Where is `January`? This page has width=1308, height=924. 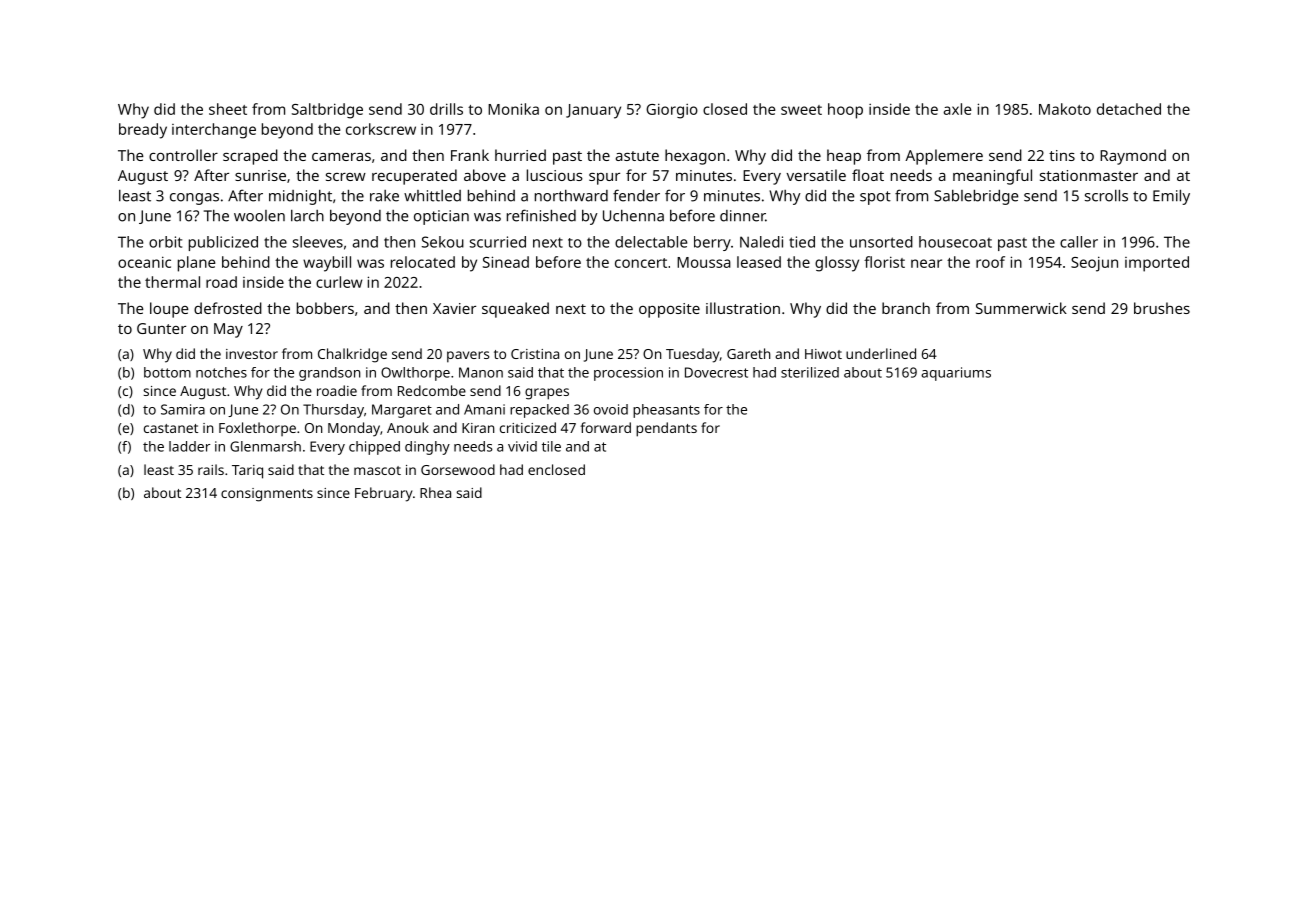
January is located at coordinates (593, 111).
